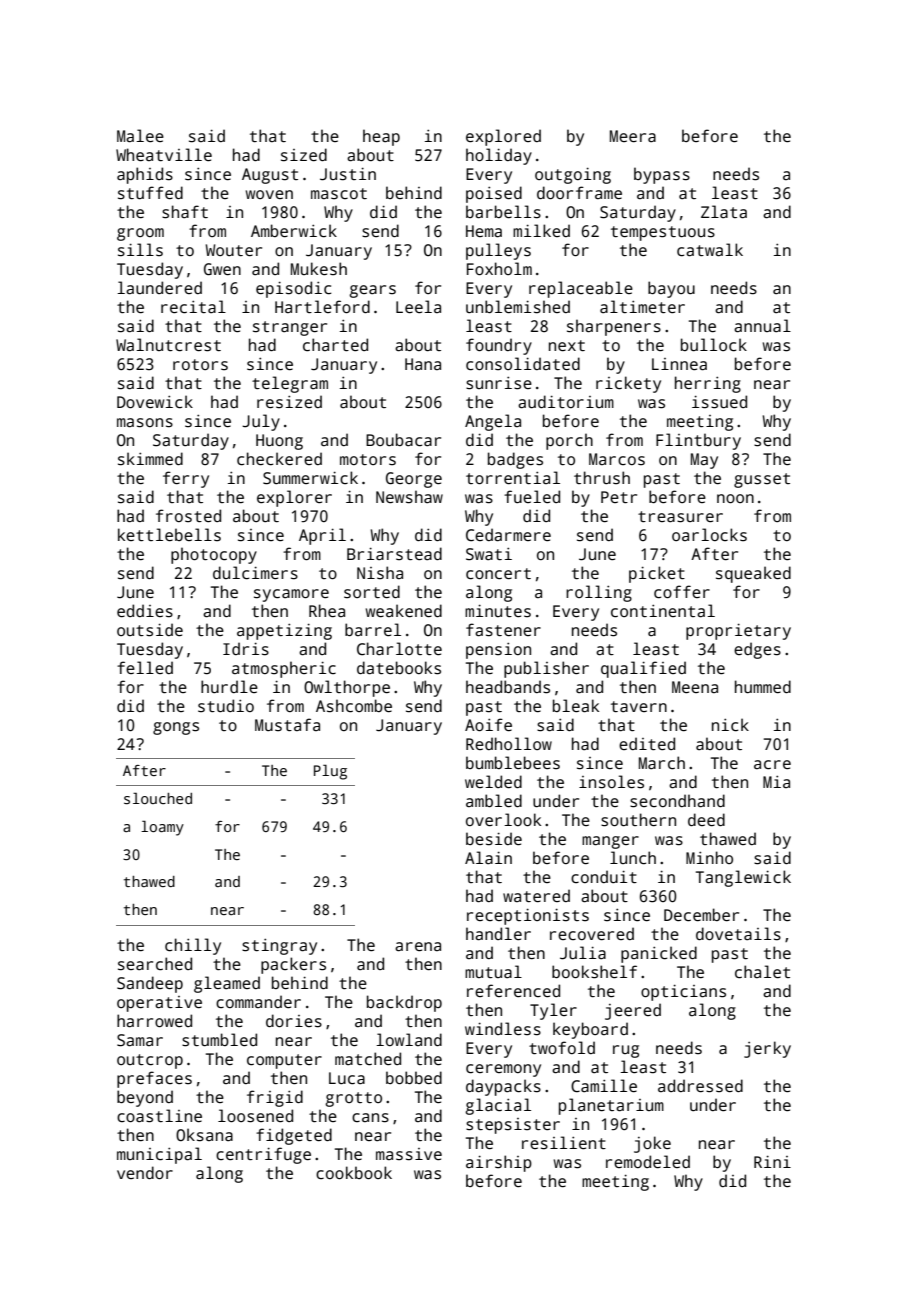 The width and height of the screenshot is (908, 1316). Describe the element at coordinates (140, 136) in the screenshot. I see `Malee` at that location.
